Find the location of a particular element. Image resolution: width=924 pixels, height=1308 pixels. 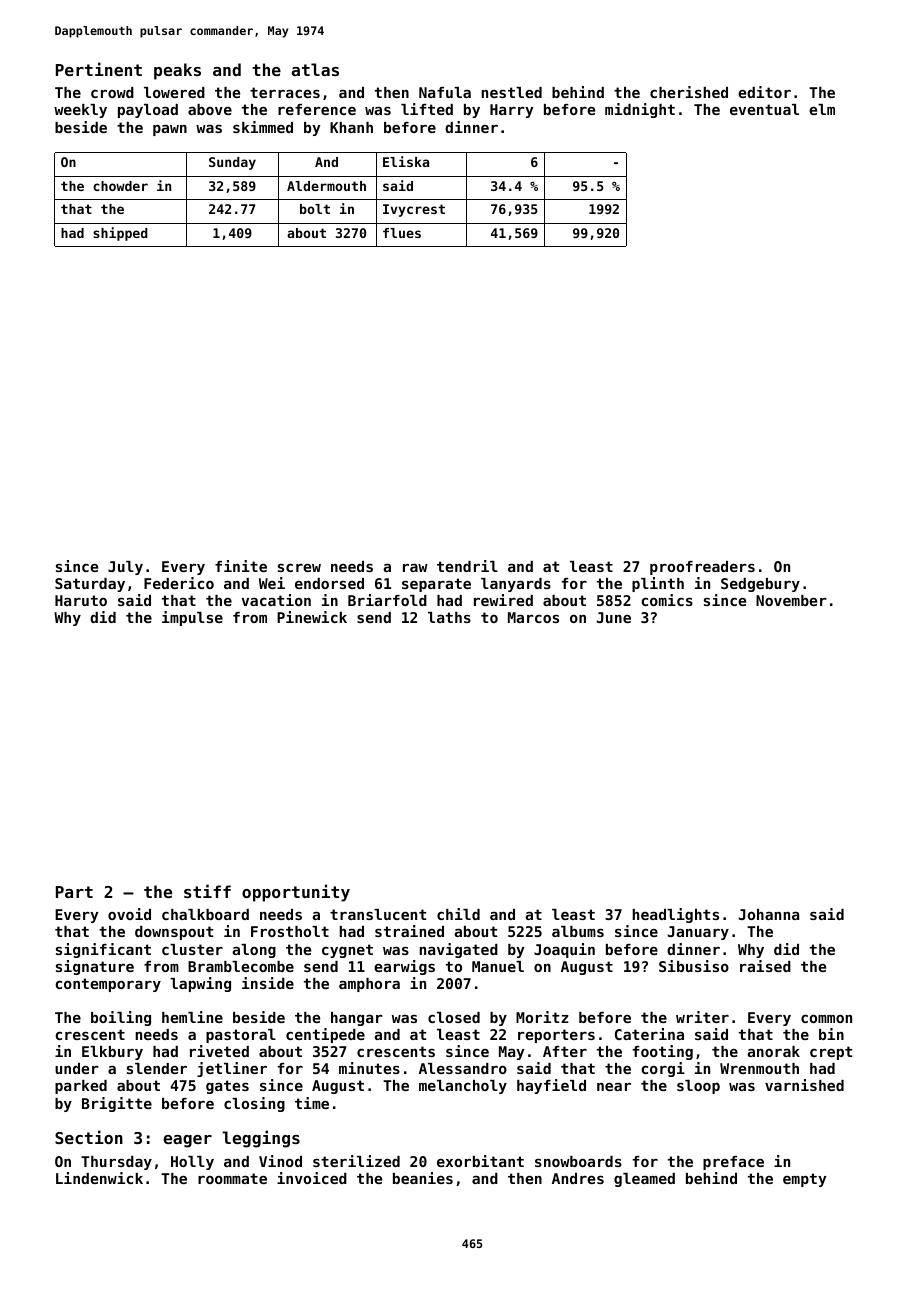

elm is located at coordinates (822, 109).
